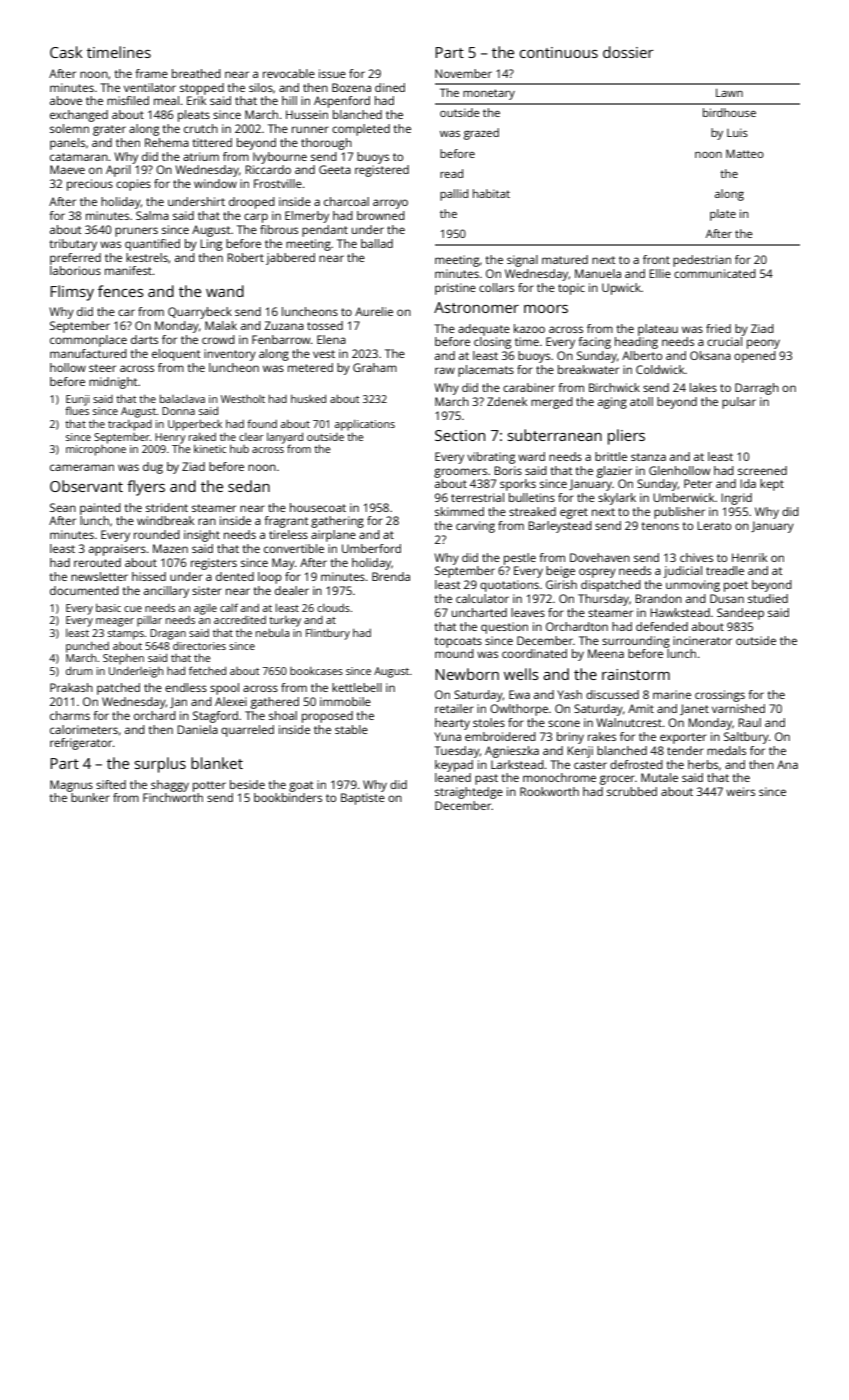  I want to click on continuous, so click(559, 52).
